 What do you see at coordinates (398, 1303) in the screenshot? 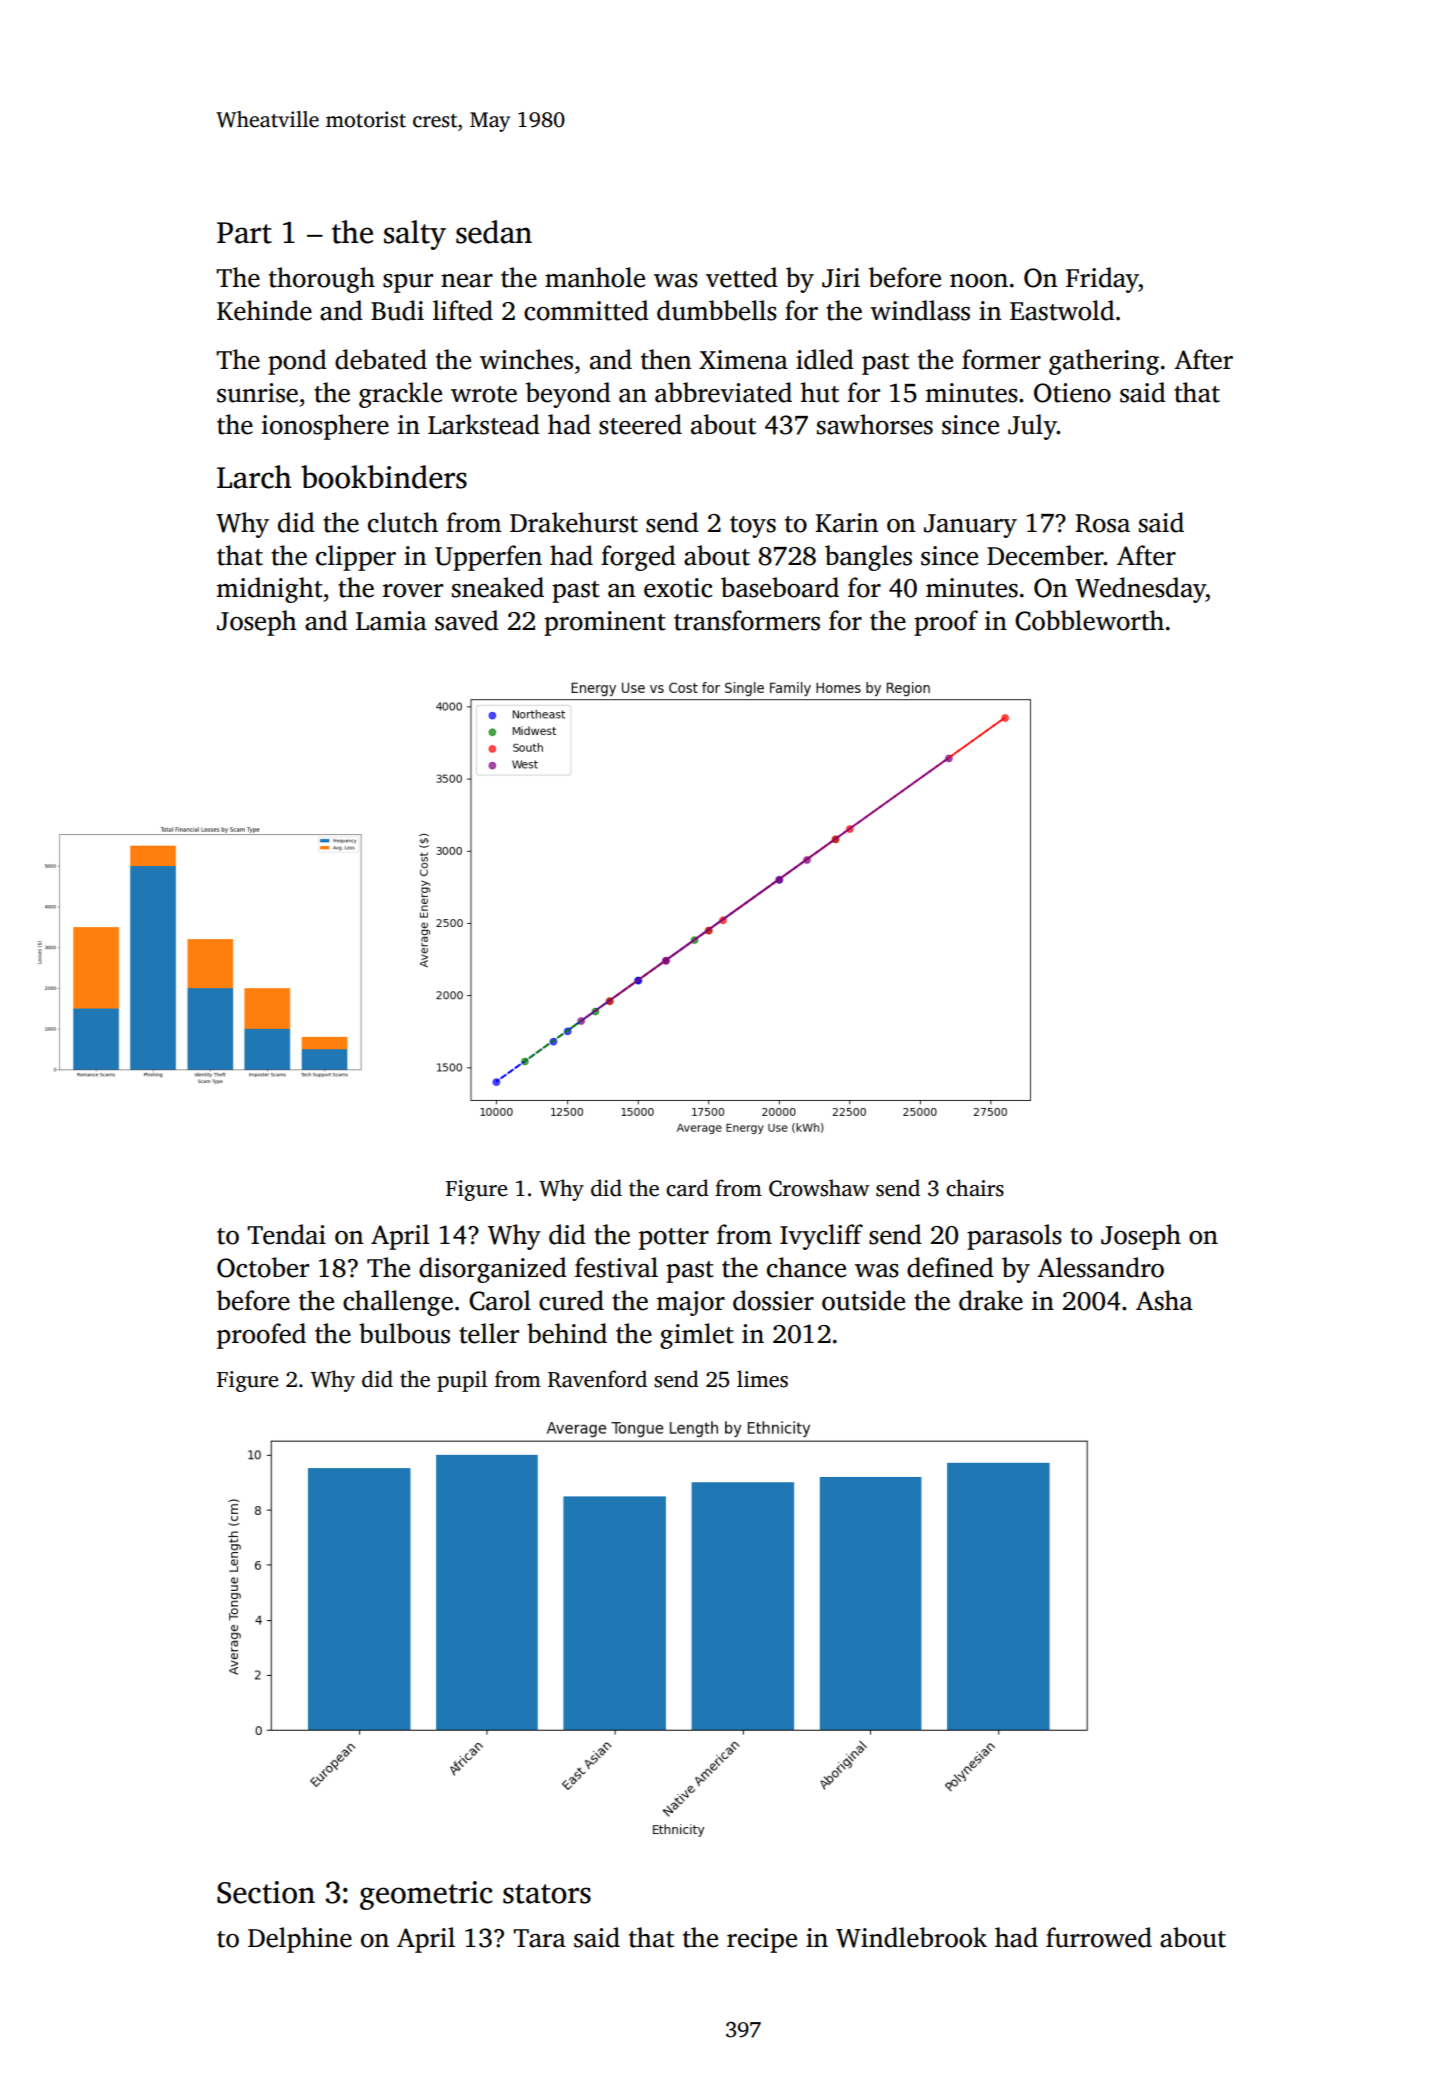
I see `challenge` at bounding box center [398, 1303].
